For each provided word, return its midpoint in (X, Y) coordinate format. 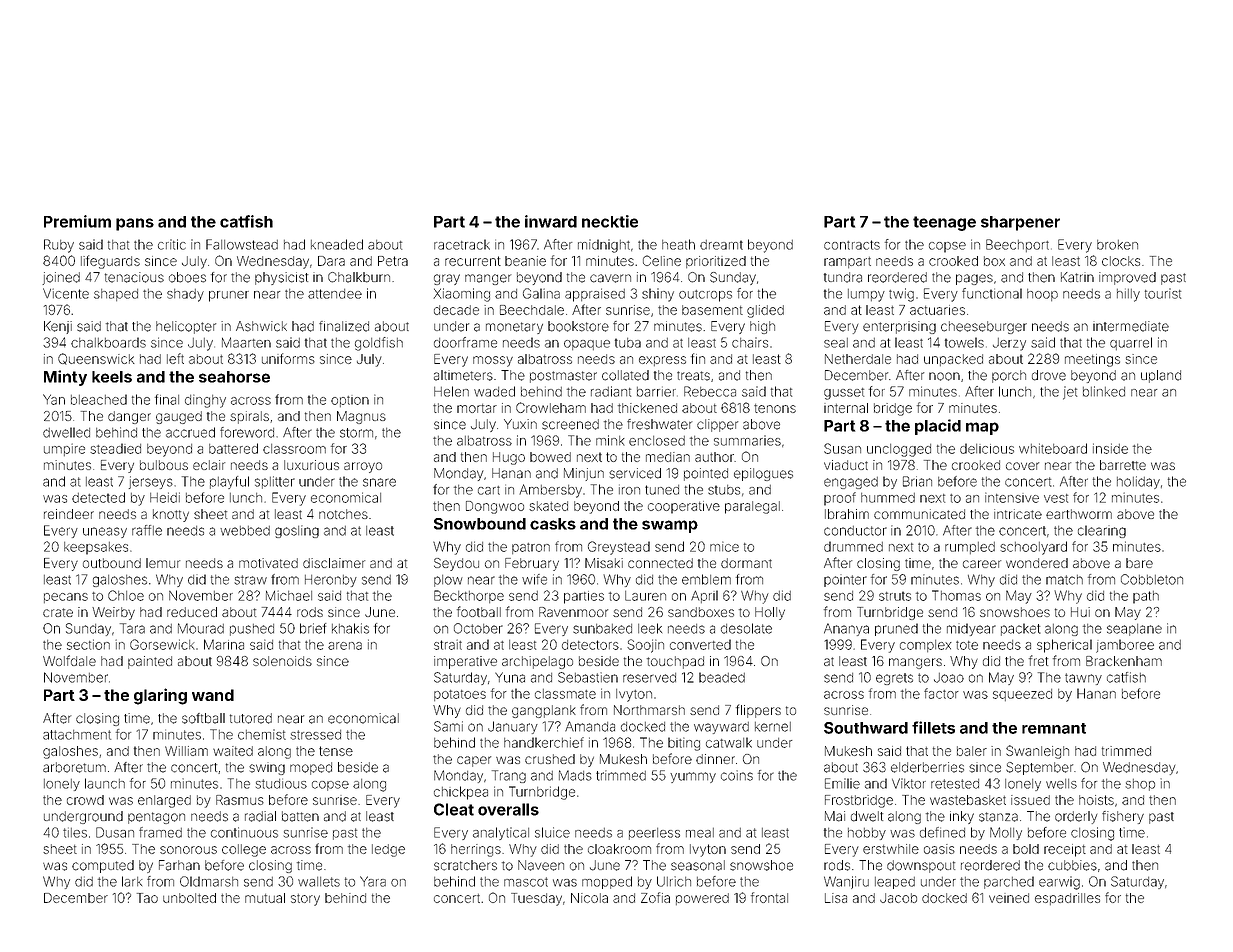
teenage (944, 223)
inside (1110, 448)
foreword (247, 432)
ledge (388, 850)
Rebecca (710, 391)
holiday (1138, 482)
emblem (706, 579)
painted (150, 662)
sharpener (1020, 223)
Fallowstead (242, 244)
